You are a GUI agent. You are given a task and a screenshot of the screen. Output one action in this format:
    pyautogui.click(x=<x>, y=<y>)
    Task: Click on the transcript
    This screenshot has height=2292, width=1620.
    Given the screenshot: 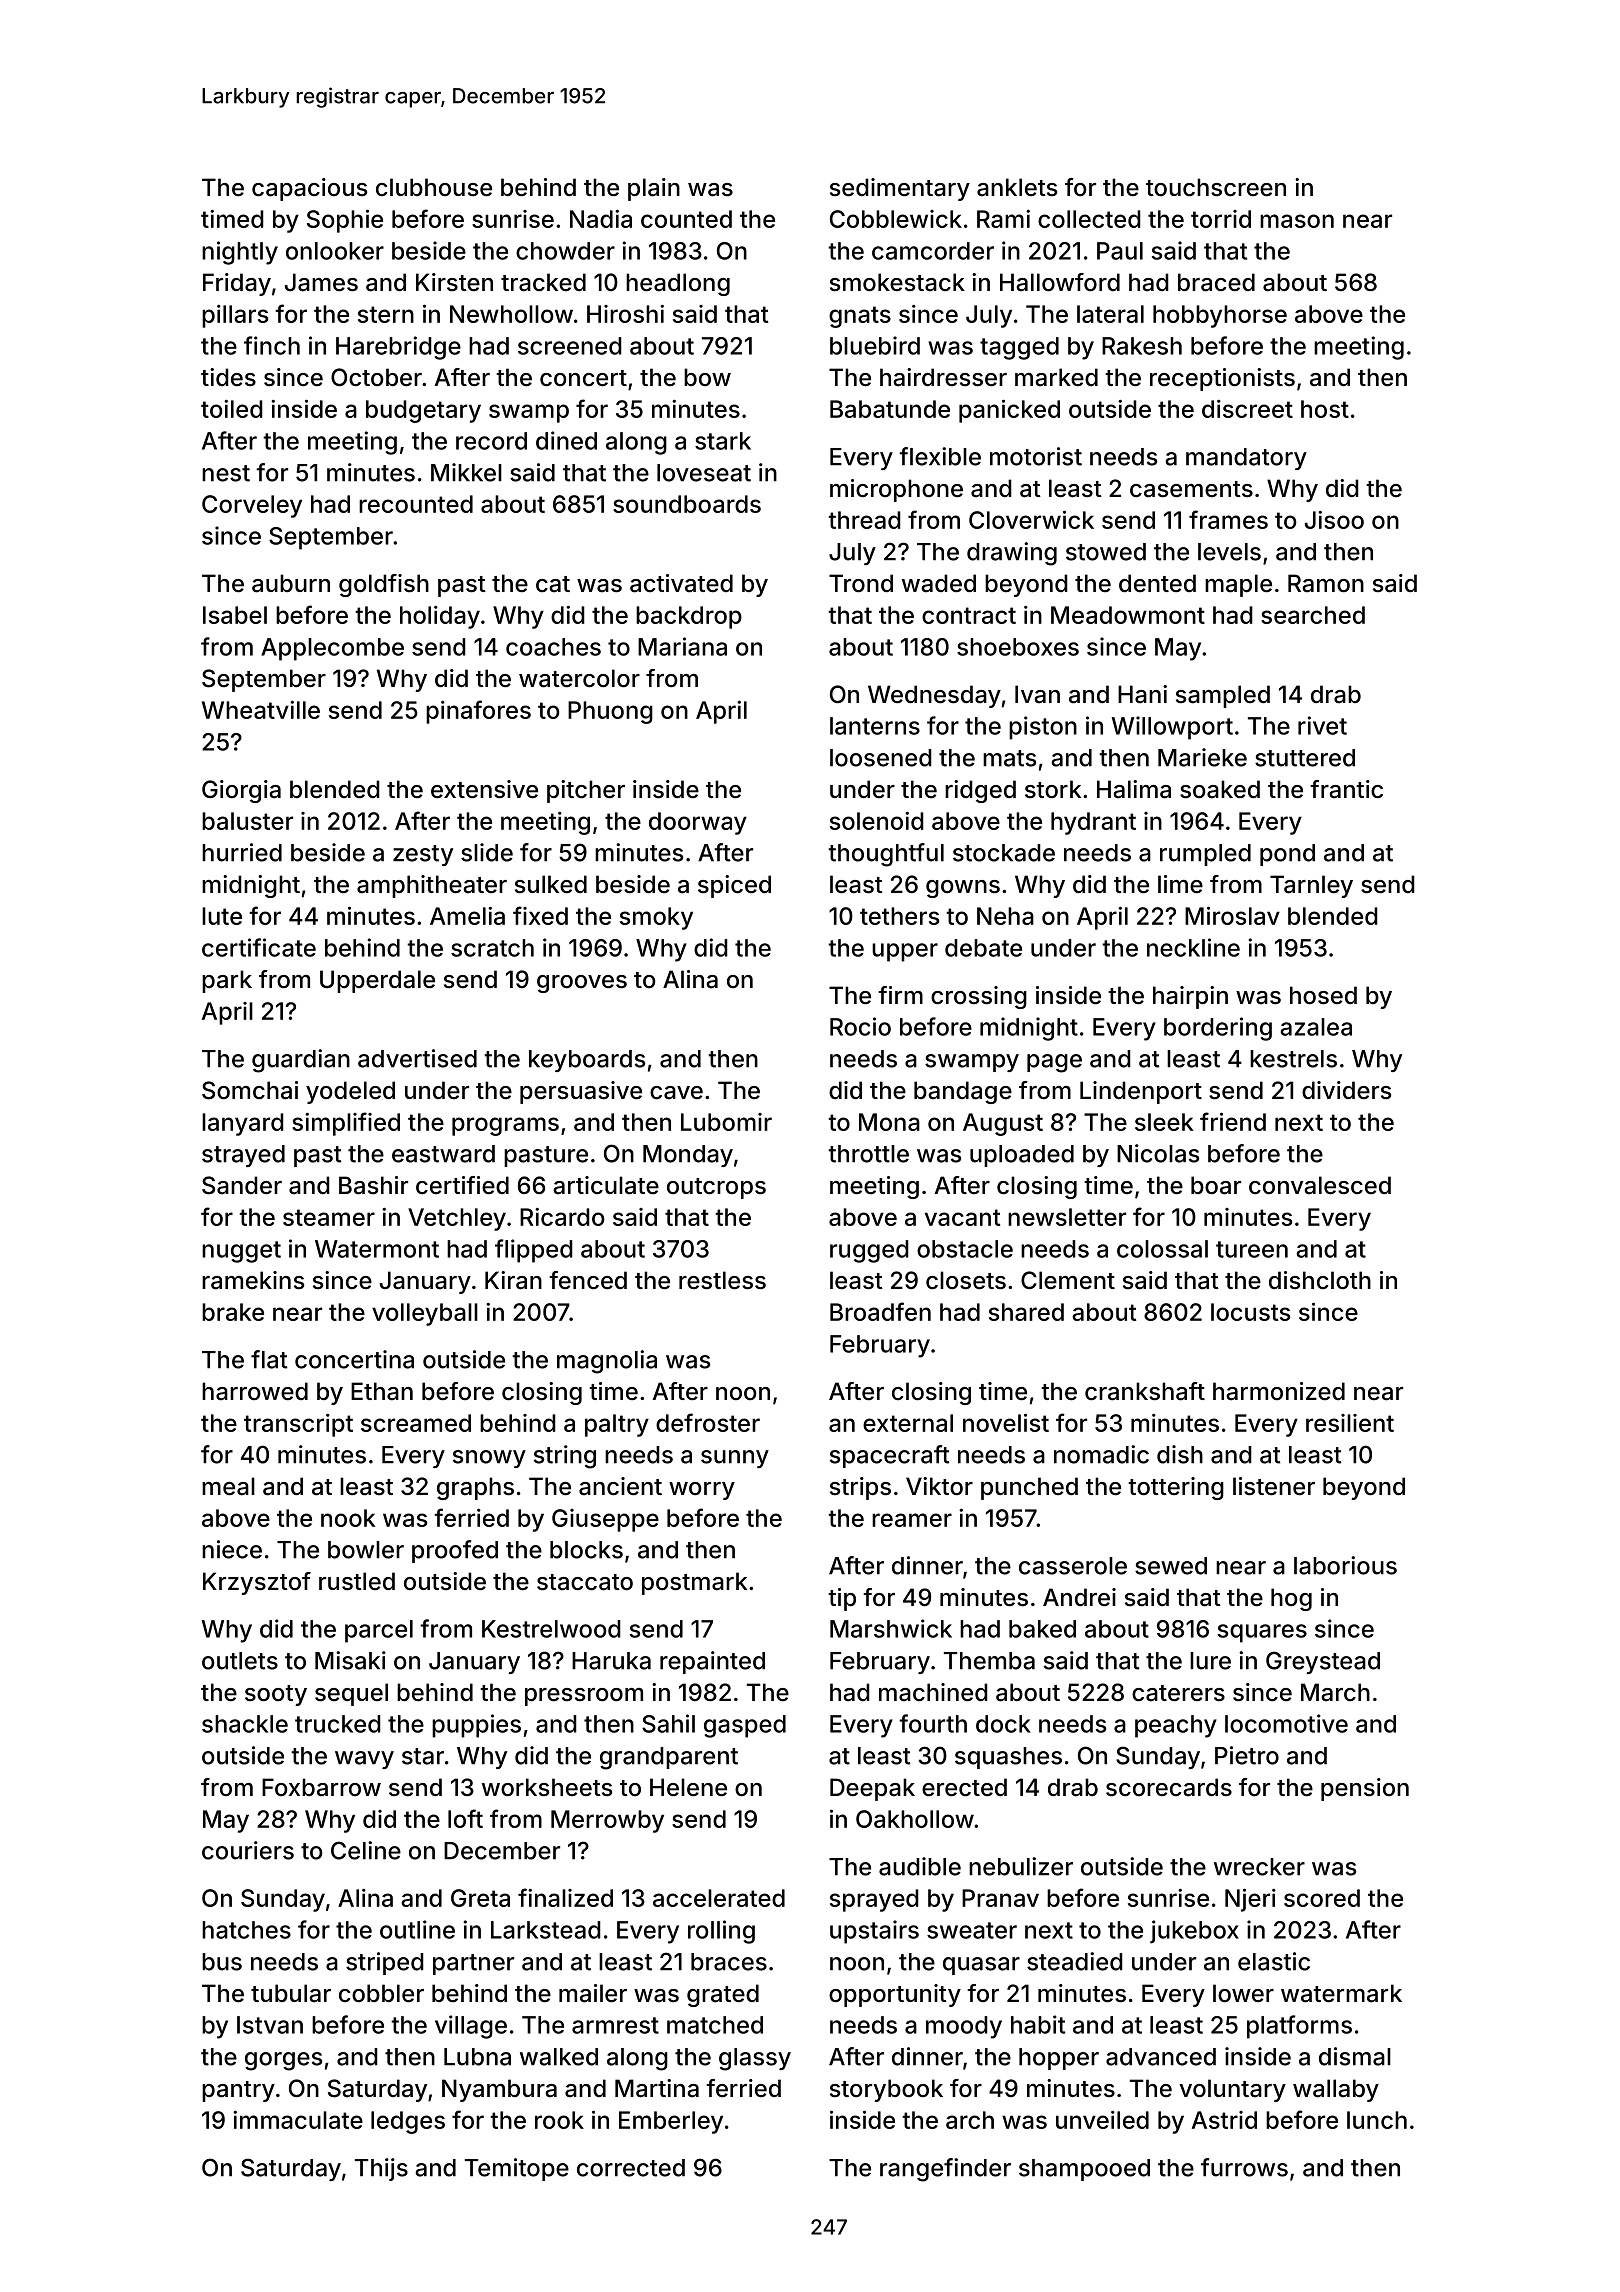 What is the action you would take?
    pyautogui.click(x=298, y=1425)
